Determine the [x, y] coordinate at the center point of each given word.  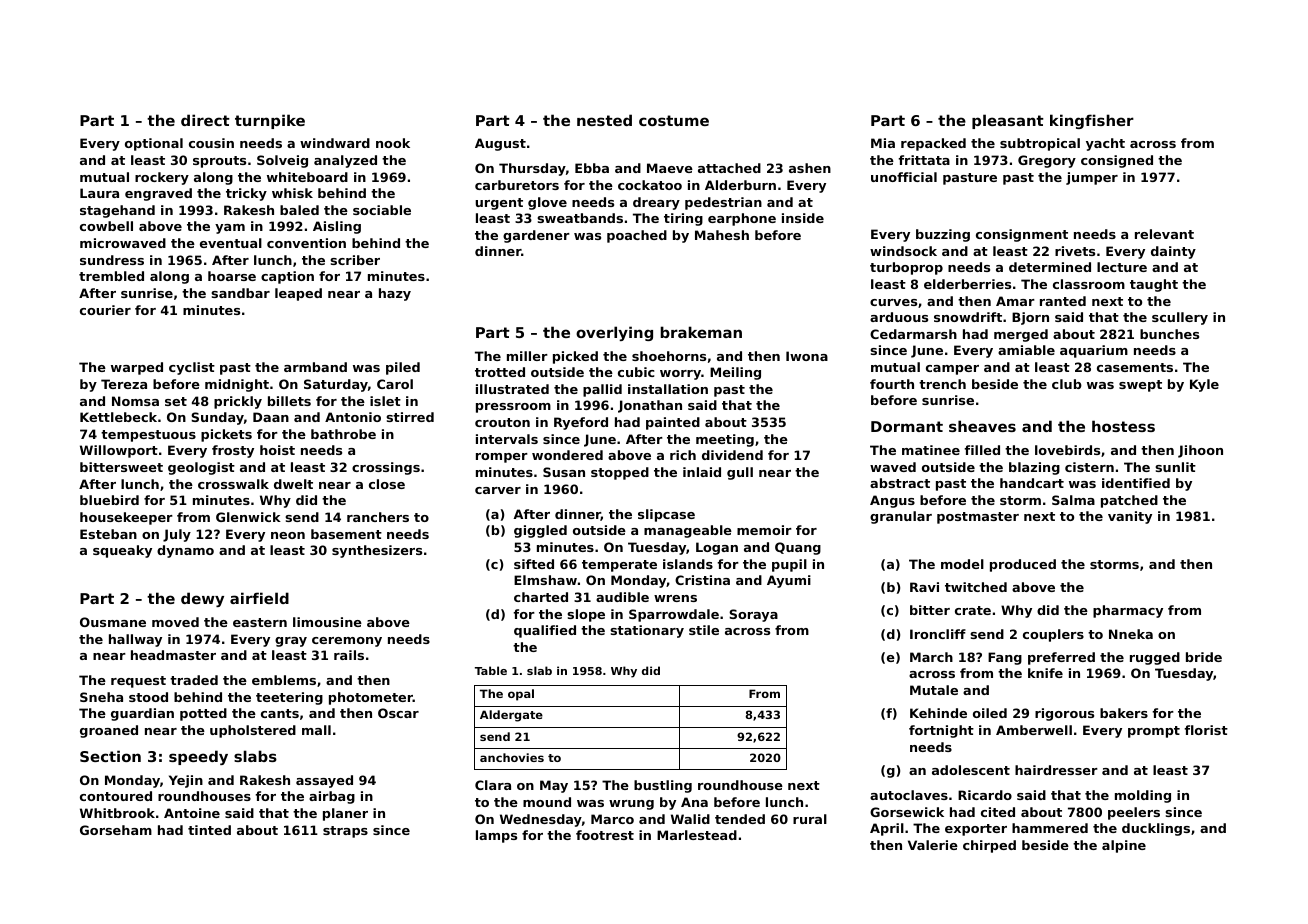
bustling [663, 786]
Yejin [186, 781]
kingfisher [1092, 121]
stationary [647, 631]
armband [315, 367]
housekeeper [126, 518]
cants [280, 713]
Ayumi [789, 581]
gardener [536, 236]
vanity [1130, 517]
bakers [1124, 713]
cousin [211, 143]
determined [1050, 267]
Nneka [1131, 634]
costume [674, 120]
